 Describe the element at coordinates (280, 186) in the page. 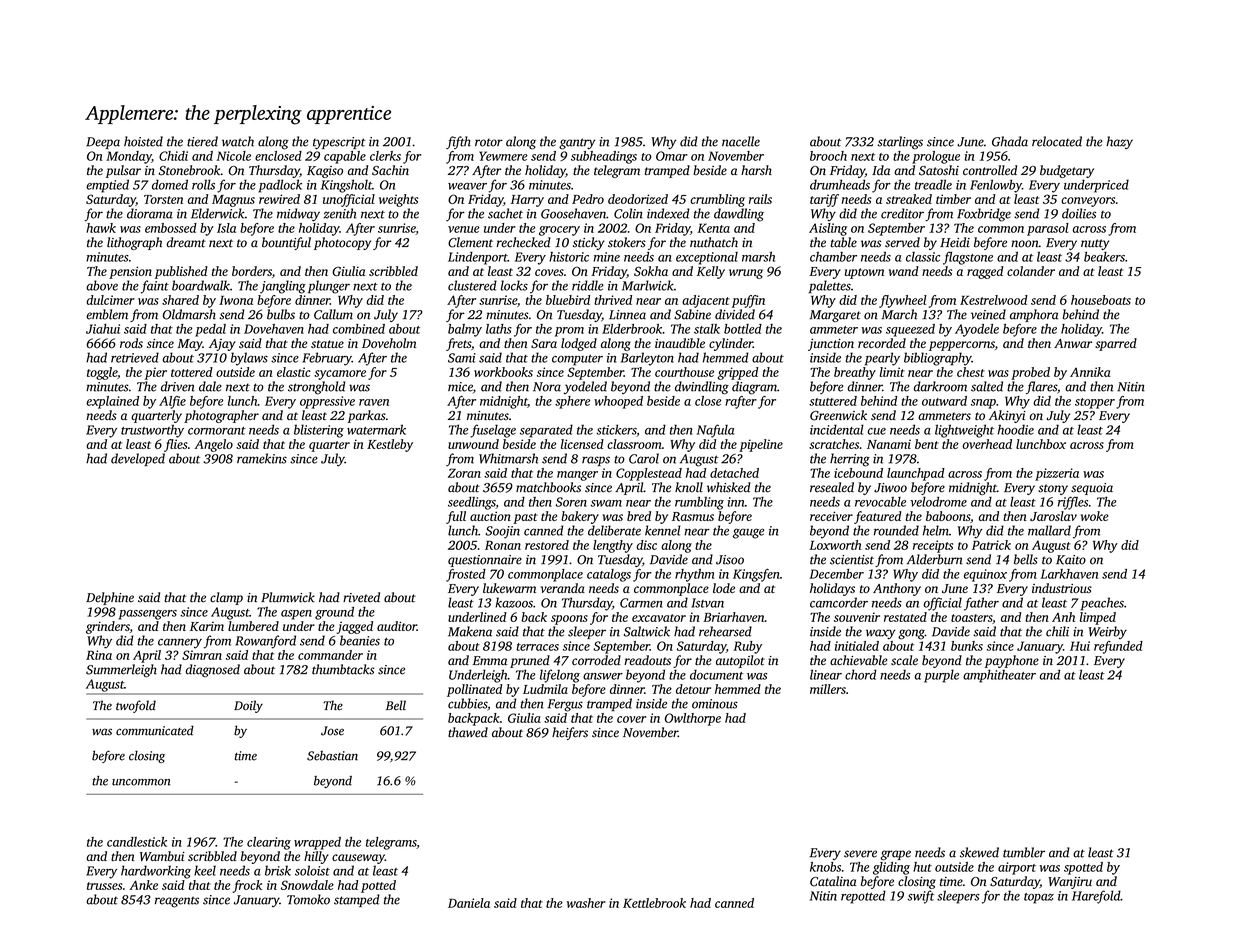

I see `padlock` at that location.
